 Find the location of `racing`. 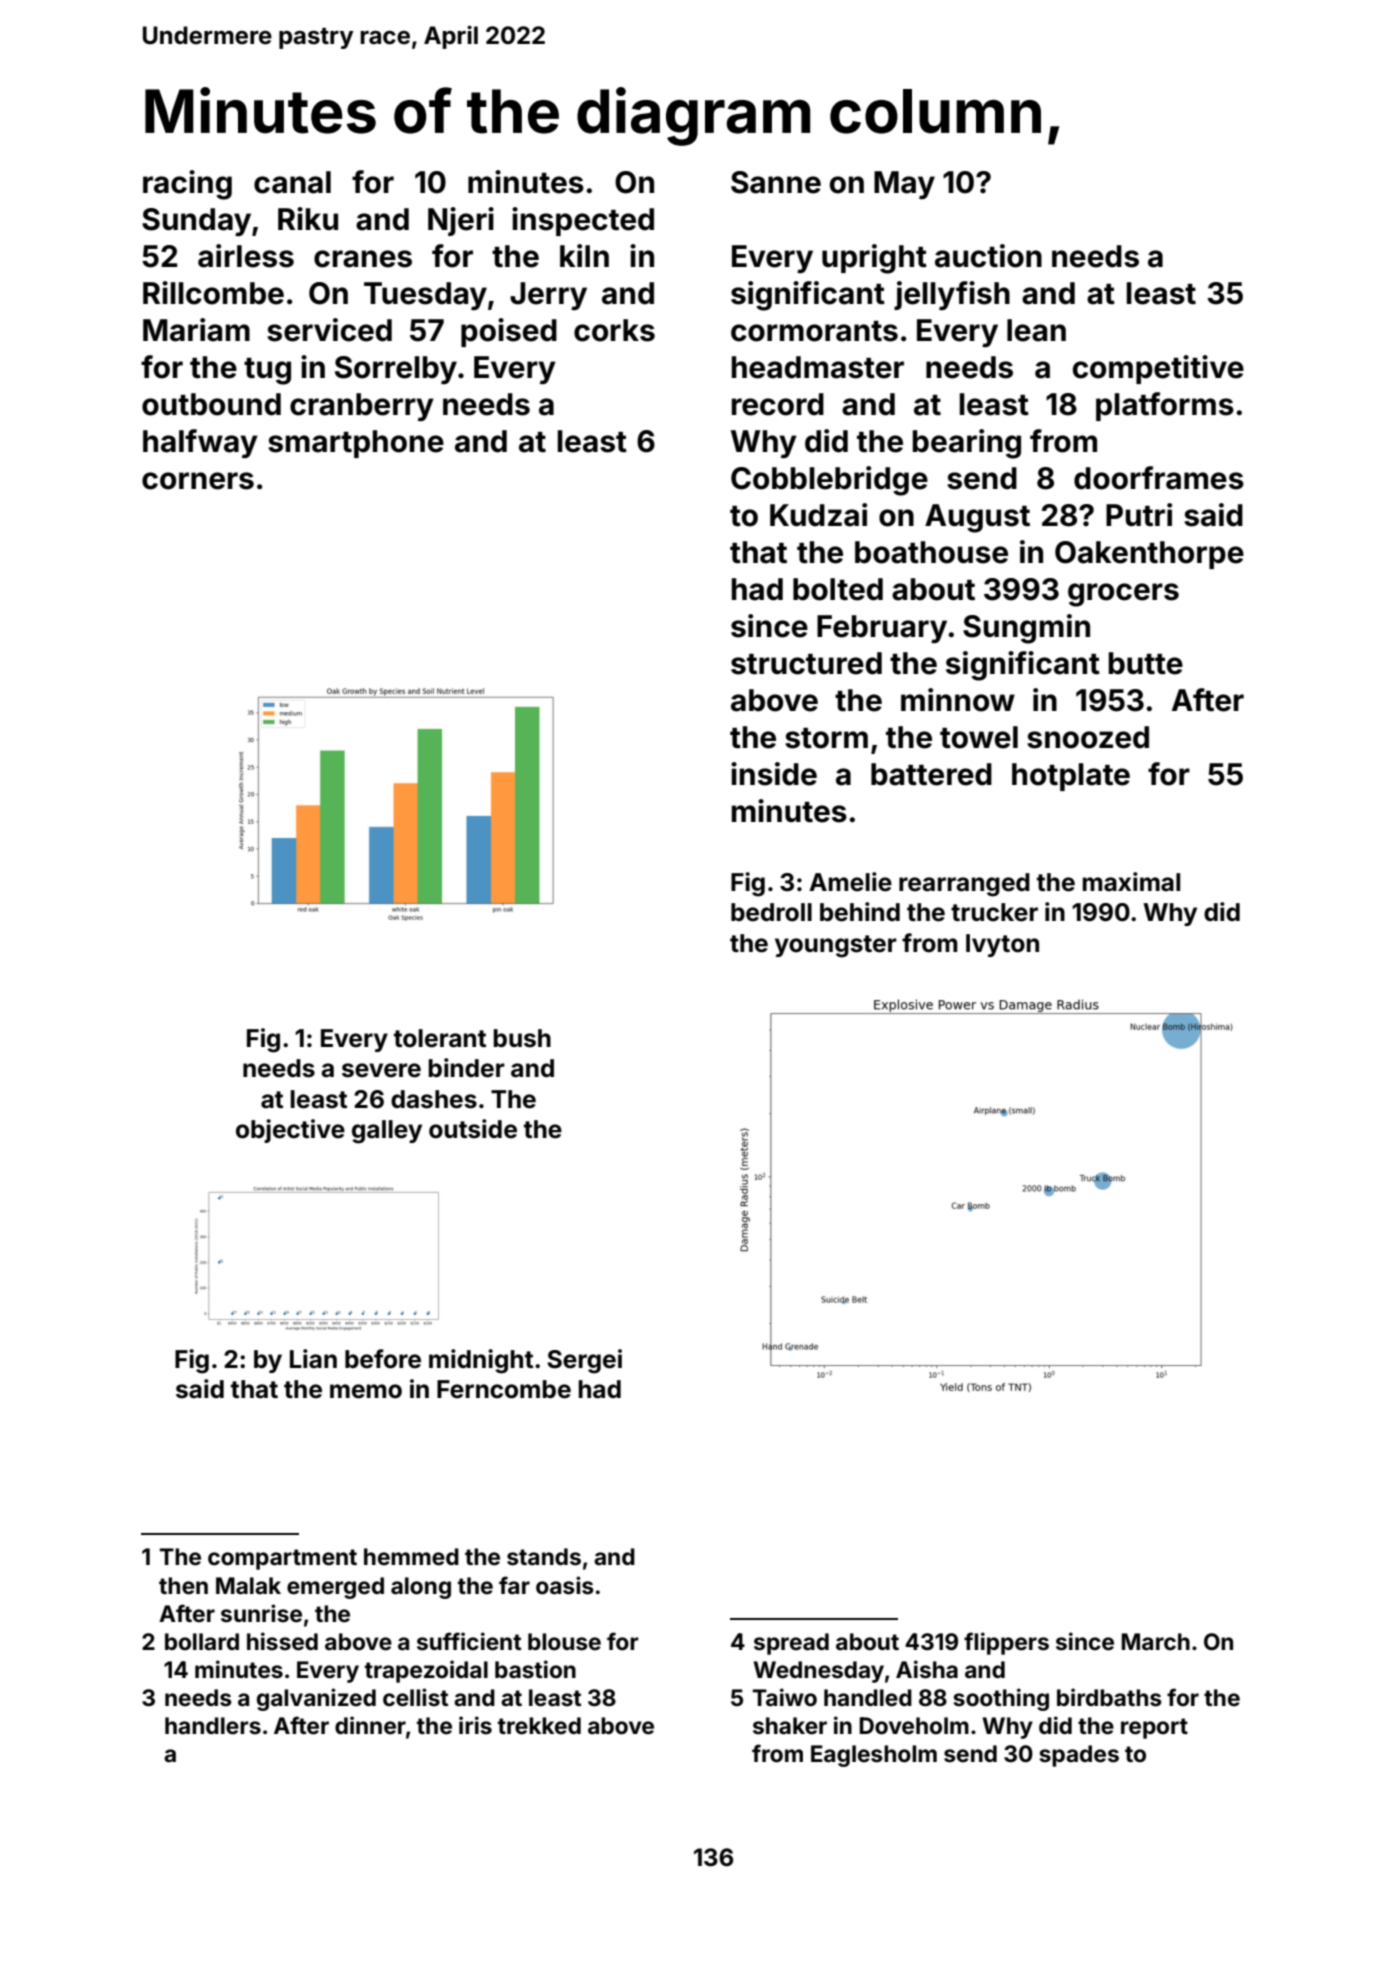

racing is located at coordinates (187, 185).
